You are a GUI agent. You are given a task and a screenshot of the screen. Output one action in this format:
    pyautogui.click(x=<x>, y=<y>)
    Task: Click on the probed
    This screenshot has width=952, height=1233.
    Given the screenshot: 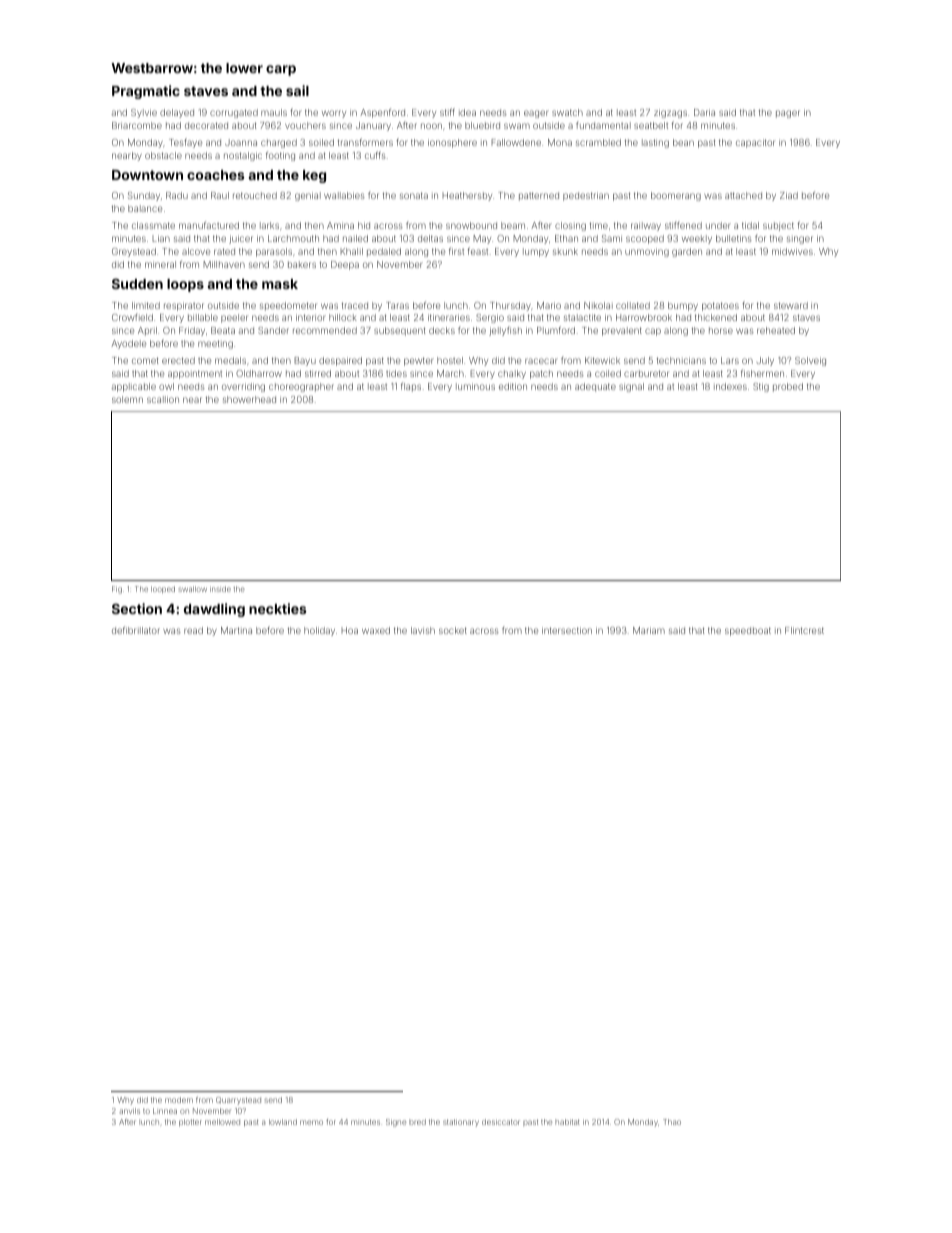 What is the action you would take?
    pyautogui.click(x=788, y=387)
